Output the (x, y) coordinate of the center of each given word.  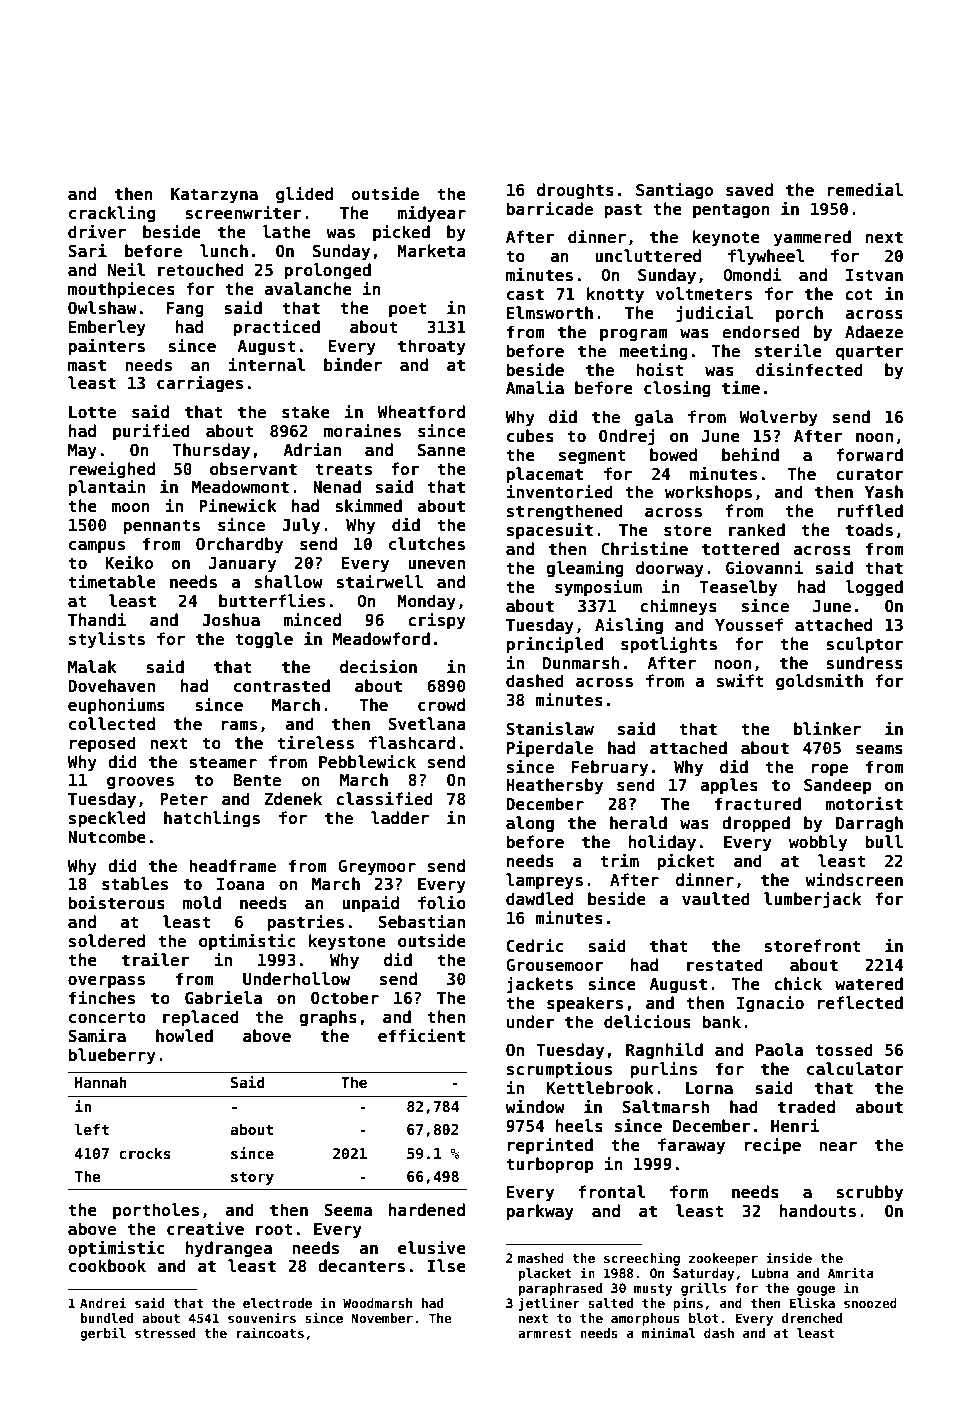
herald (638, 823)
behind (750, 454)
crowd (441, 705)
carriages (200, 384)
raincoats (270, 1332)
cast (525, 294)
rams (239, 726)
